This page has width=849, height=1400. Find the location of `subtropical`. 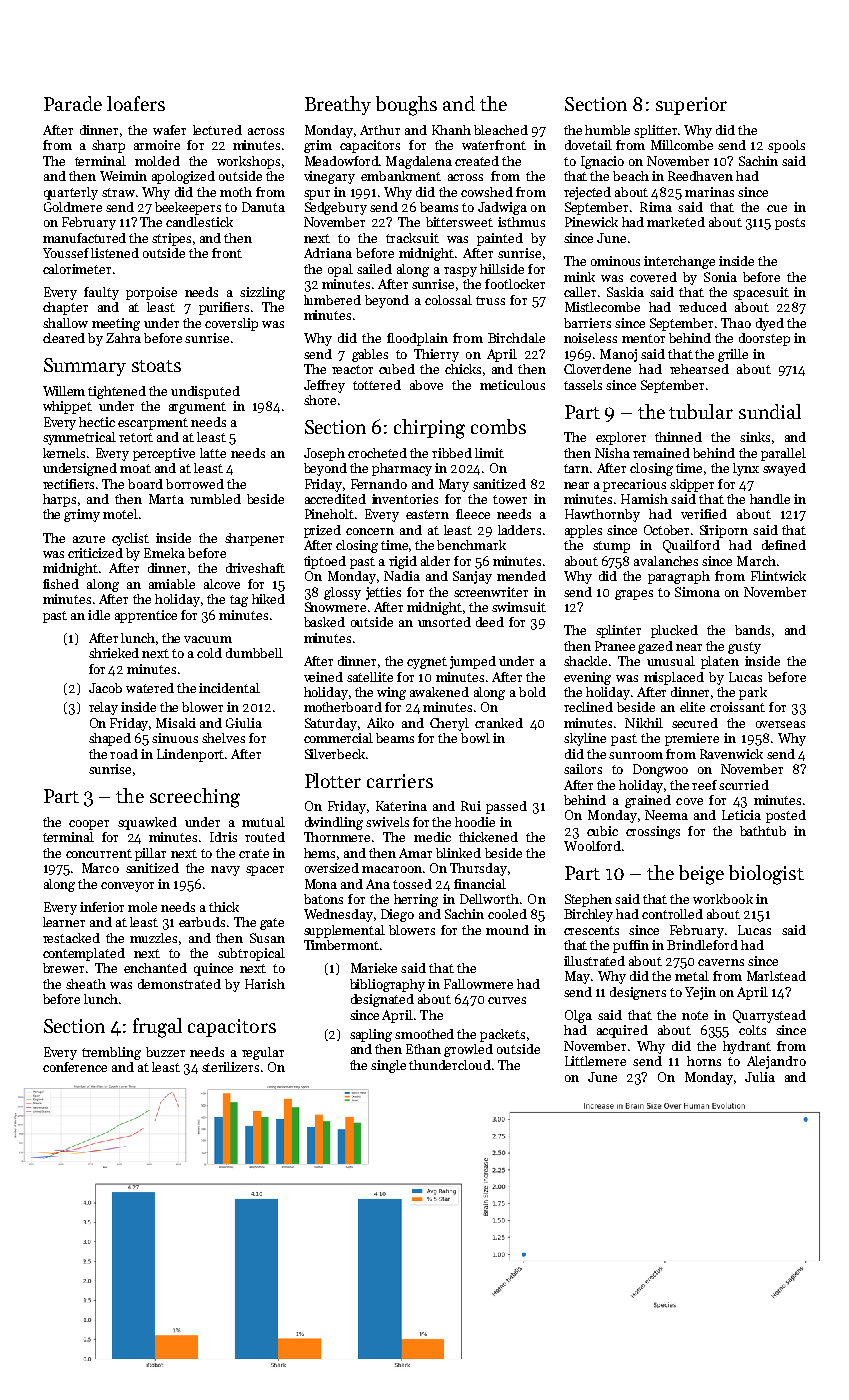

subtropical is located at coordinates (251, 954).
